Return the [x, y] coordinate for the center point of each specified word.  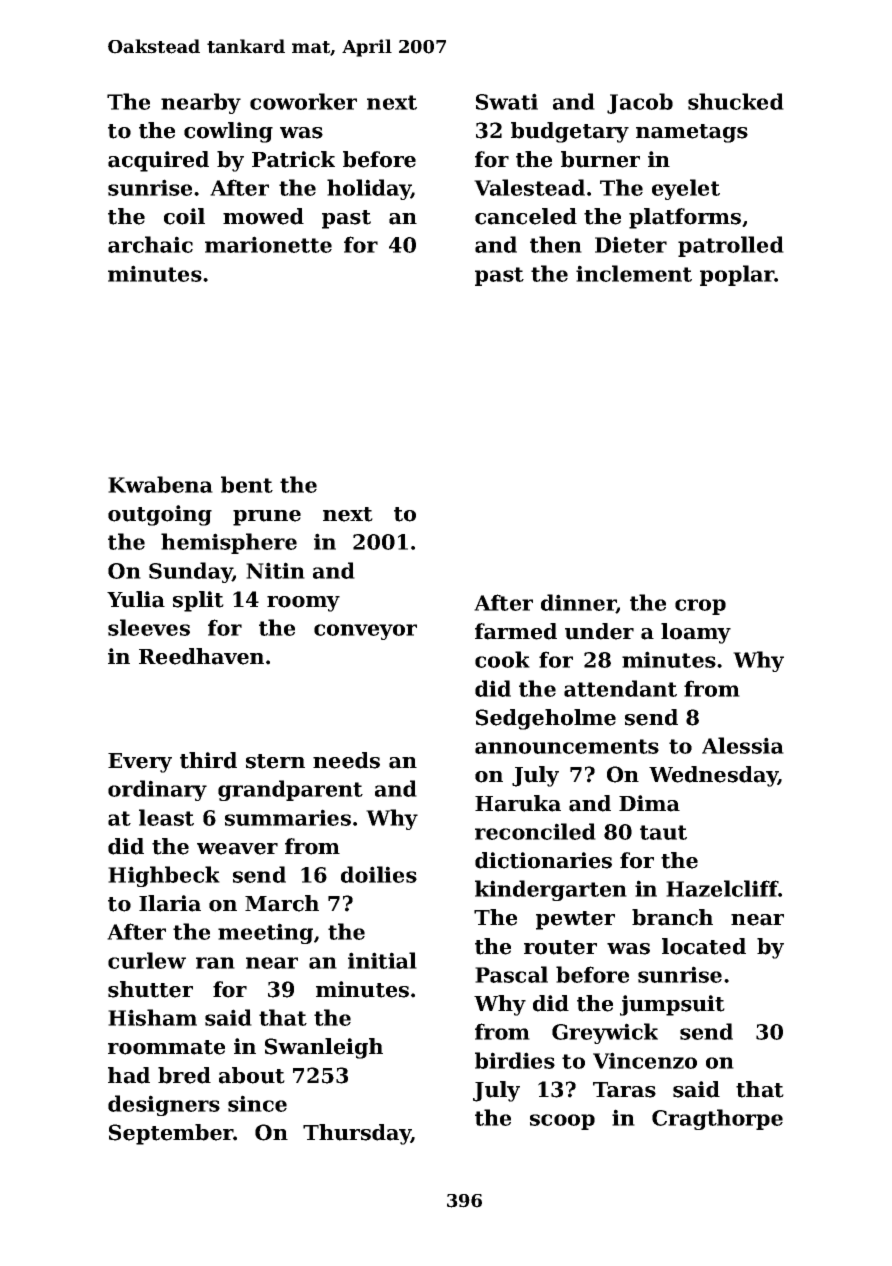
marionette [268, 244]
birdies [515, 1060]
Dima [649, 803]
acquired [158, 161]
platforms [685, 218]
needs [346, 760]
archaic [150, 244]
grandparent [290, 790]
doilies [379, 874]
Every [140, 763]
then [556, 244]
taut [663, 832]
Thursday [357, 1134]
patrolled [731, 246]
